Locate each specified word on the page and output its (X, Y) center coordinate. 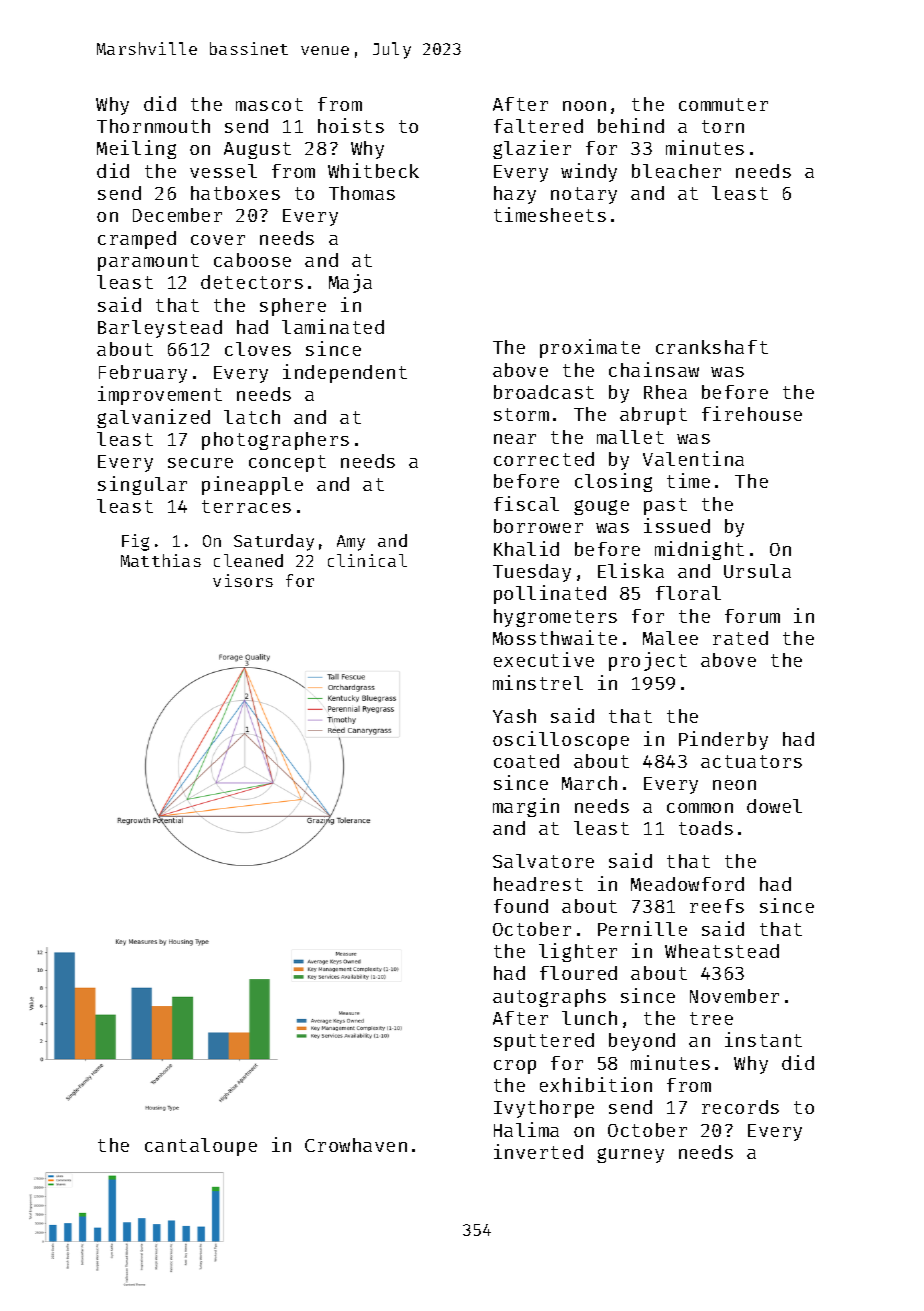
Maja (350, 283)
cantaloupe (201, 1147)
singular (142, 485)
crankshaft (712, 347)
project (648, 661)
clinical (367, 560)
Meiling (136, 149)
